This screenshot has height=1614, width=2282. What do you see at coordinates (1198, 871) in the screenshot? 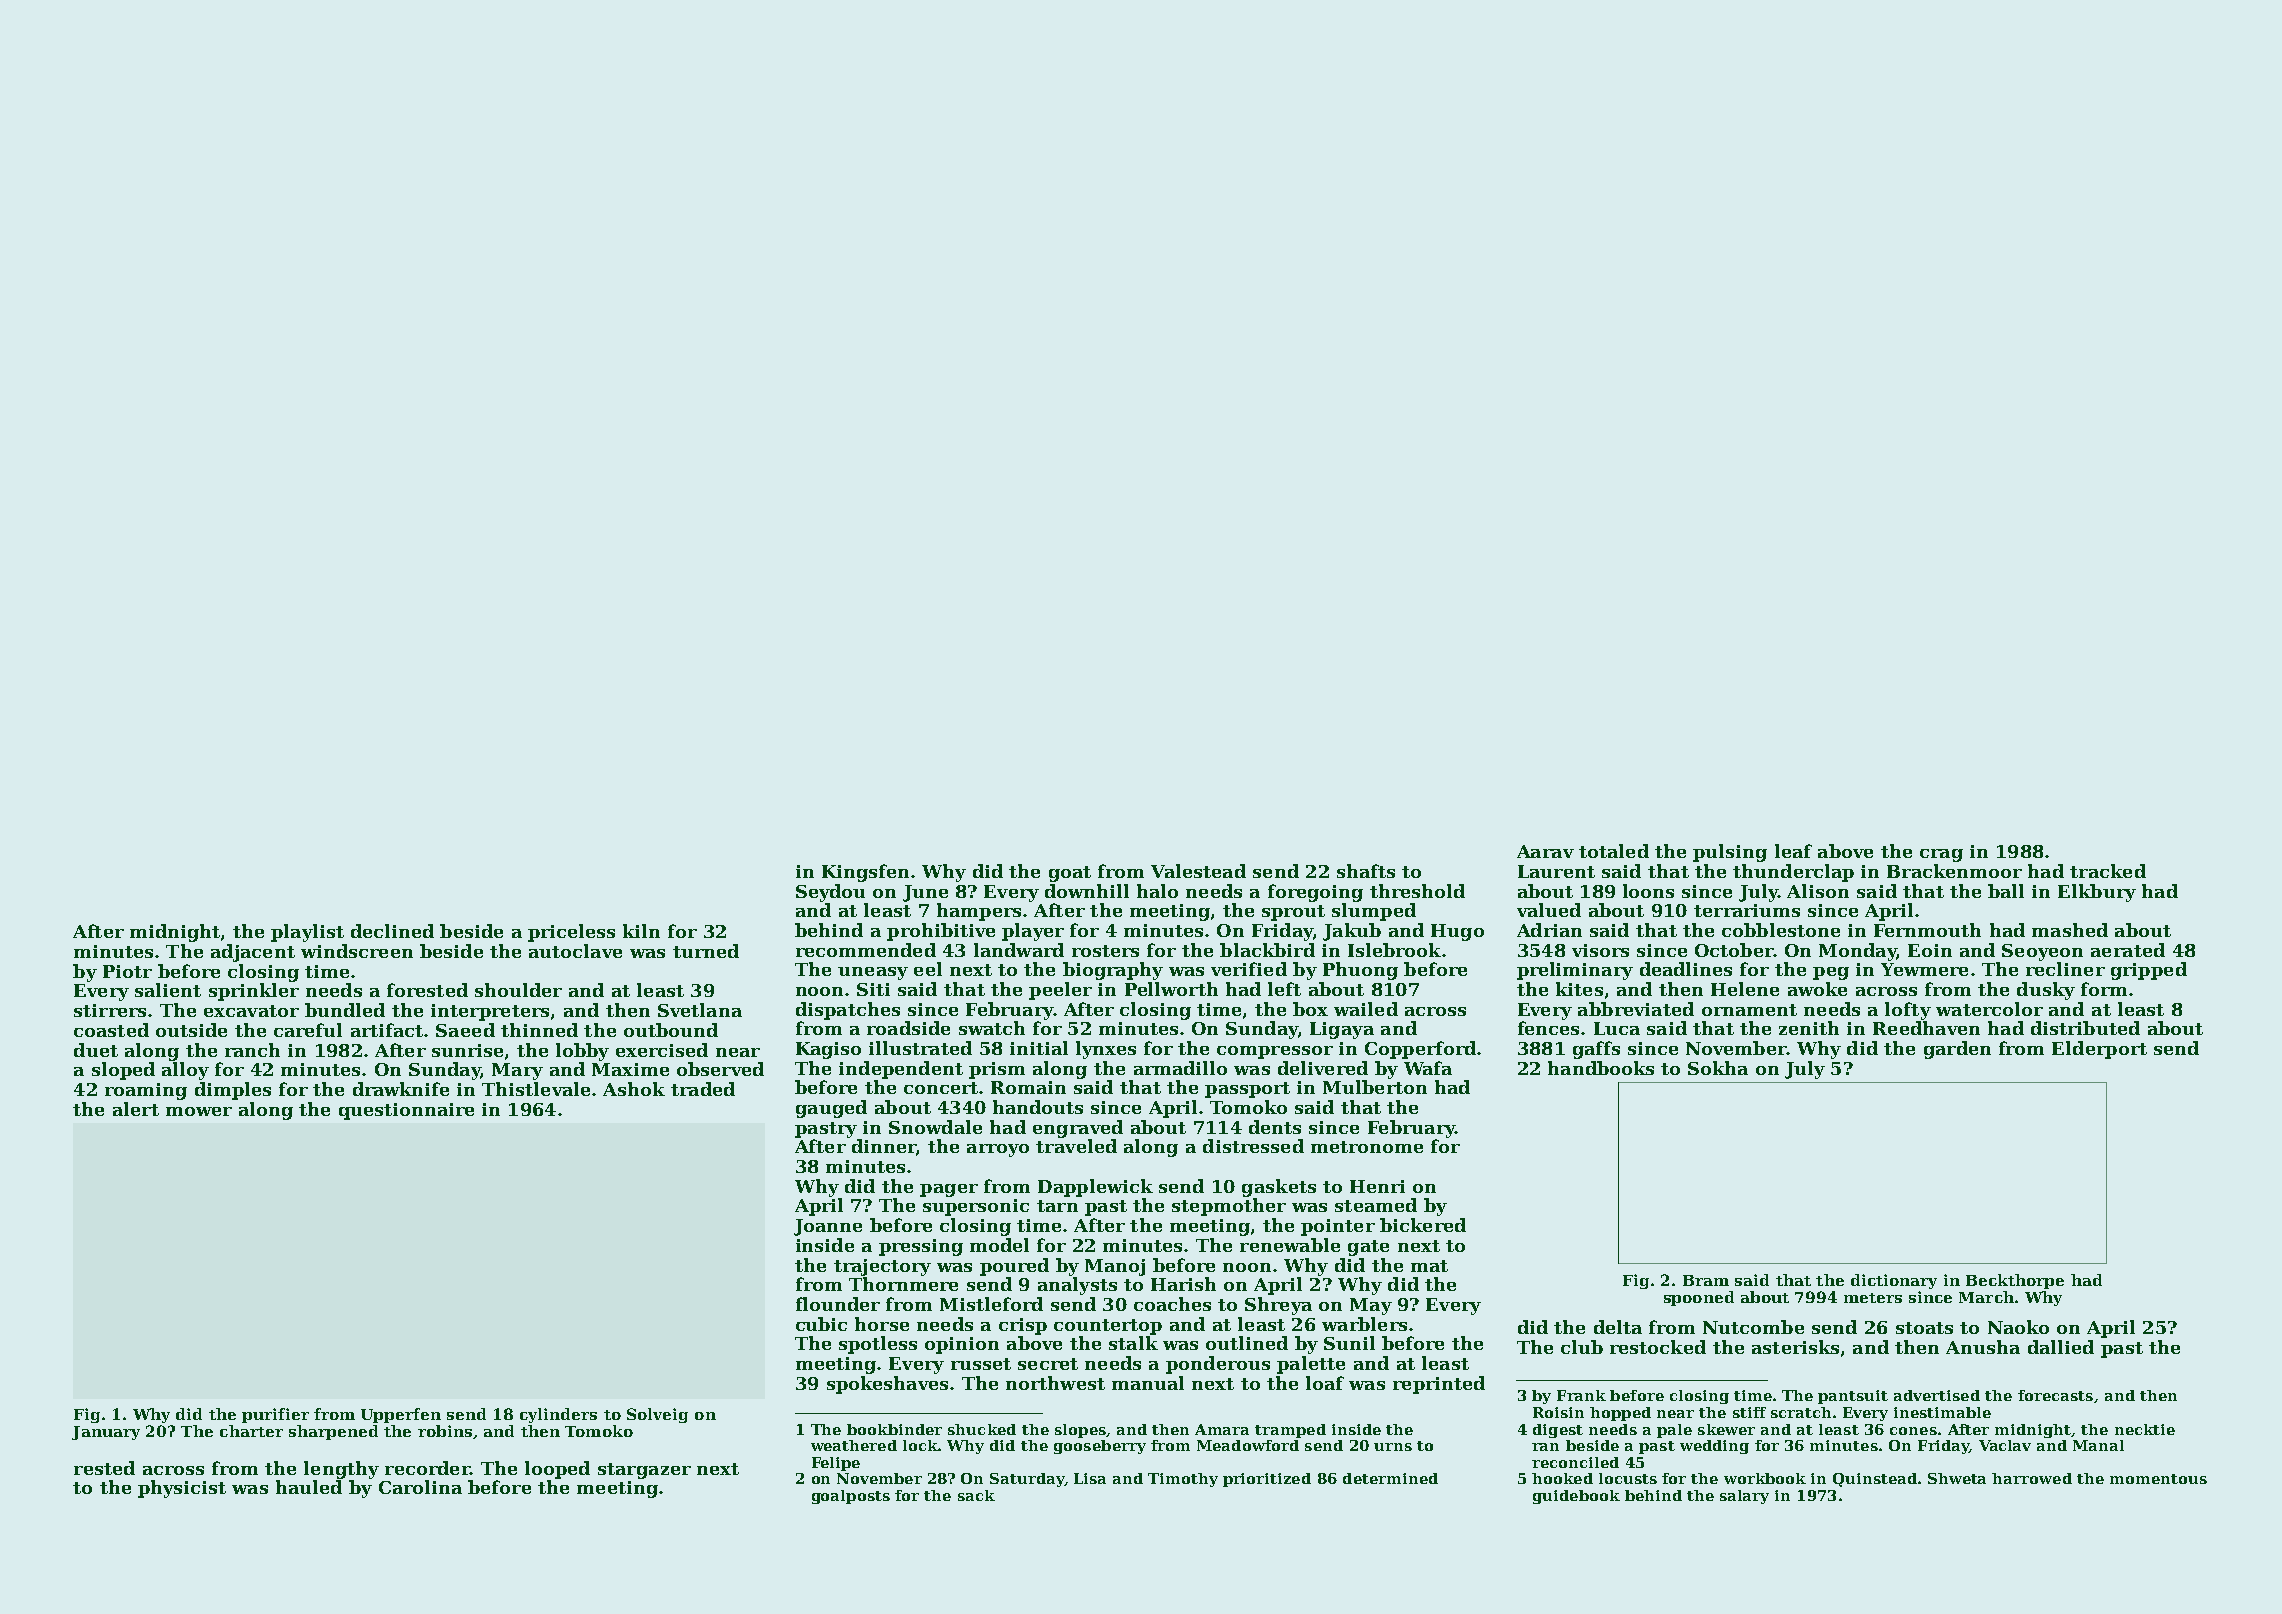
I see `Valestead` at bounding box center [1198, 871].
